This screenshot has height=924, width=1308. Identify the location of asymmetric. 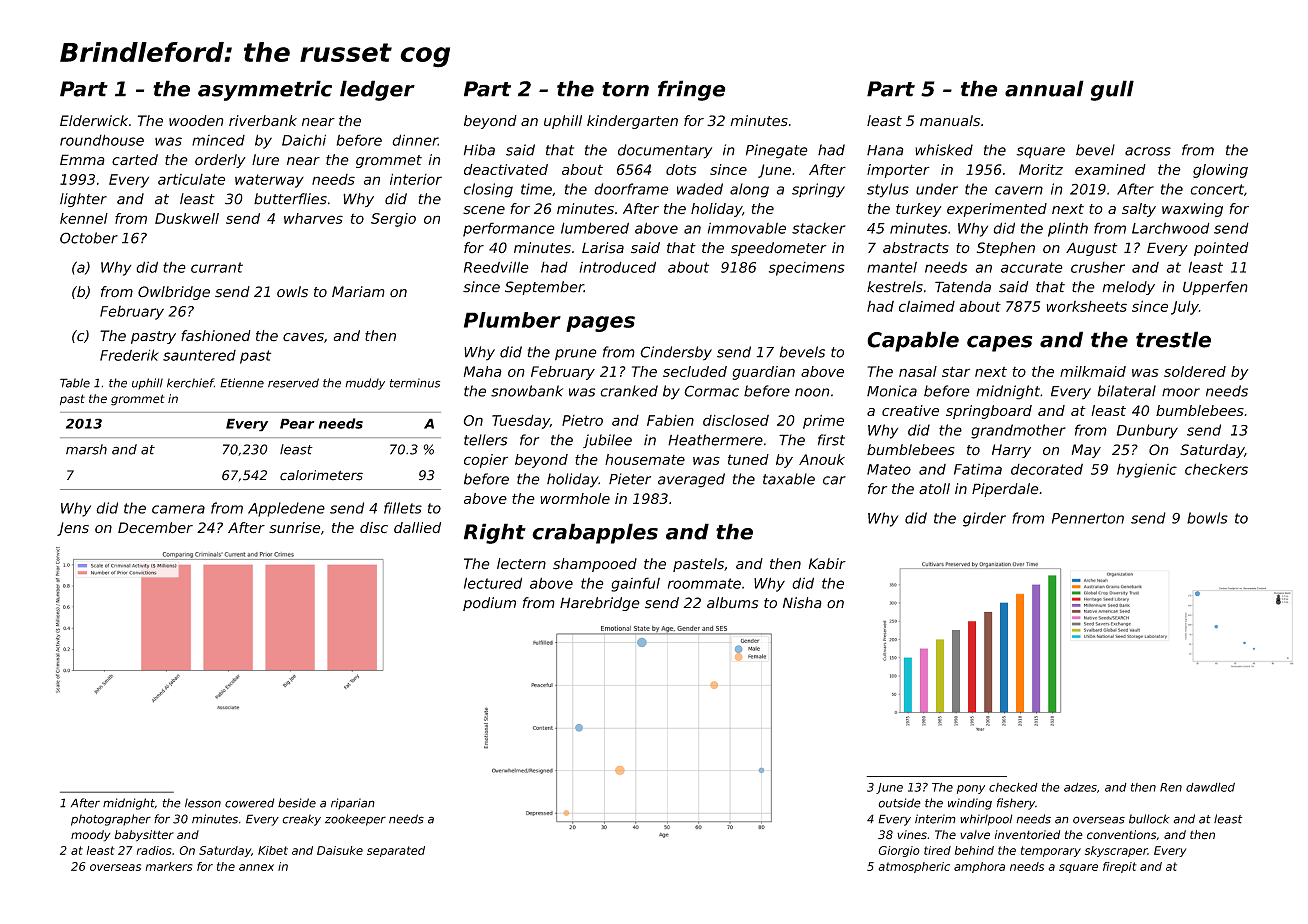
(265, 90).
